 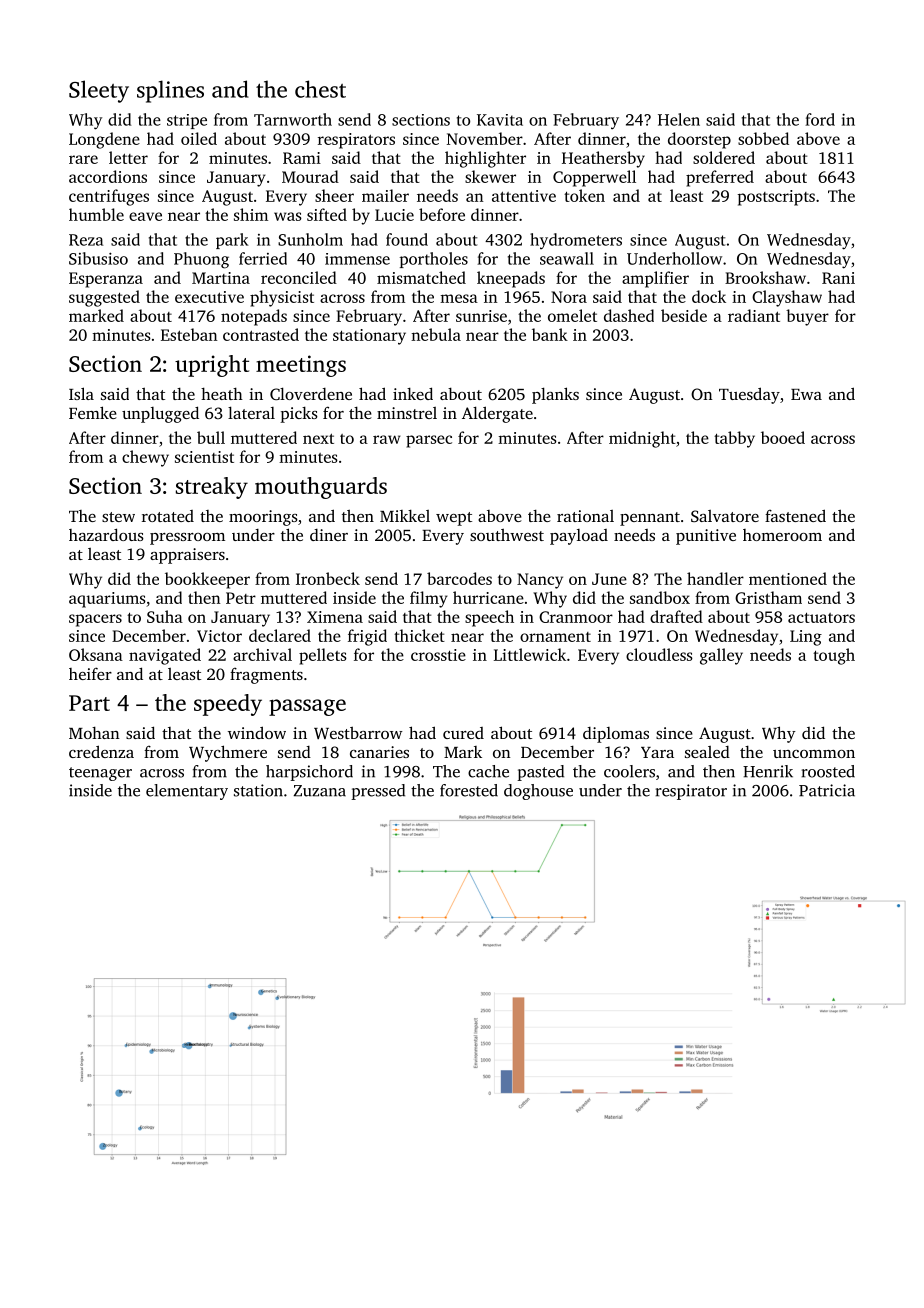 What do you see at coordinates (806, 638) in the image?
I see `Ling` at bounding box center [806, 638].
